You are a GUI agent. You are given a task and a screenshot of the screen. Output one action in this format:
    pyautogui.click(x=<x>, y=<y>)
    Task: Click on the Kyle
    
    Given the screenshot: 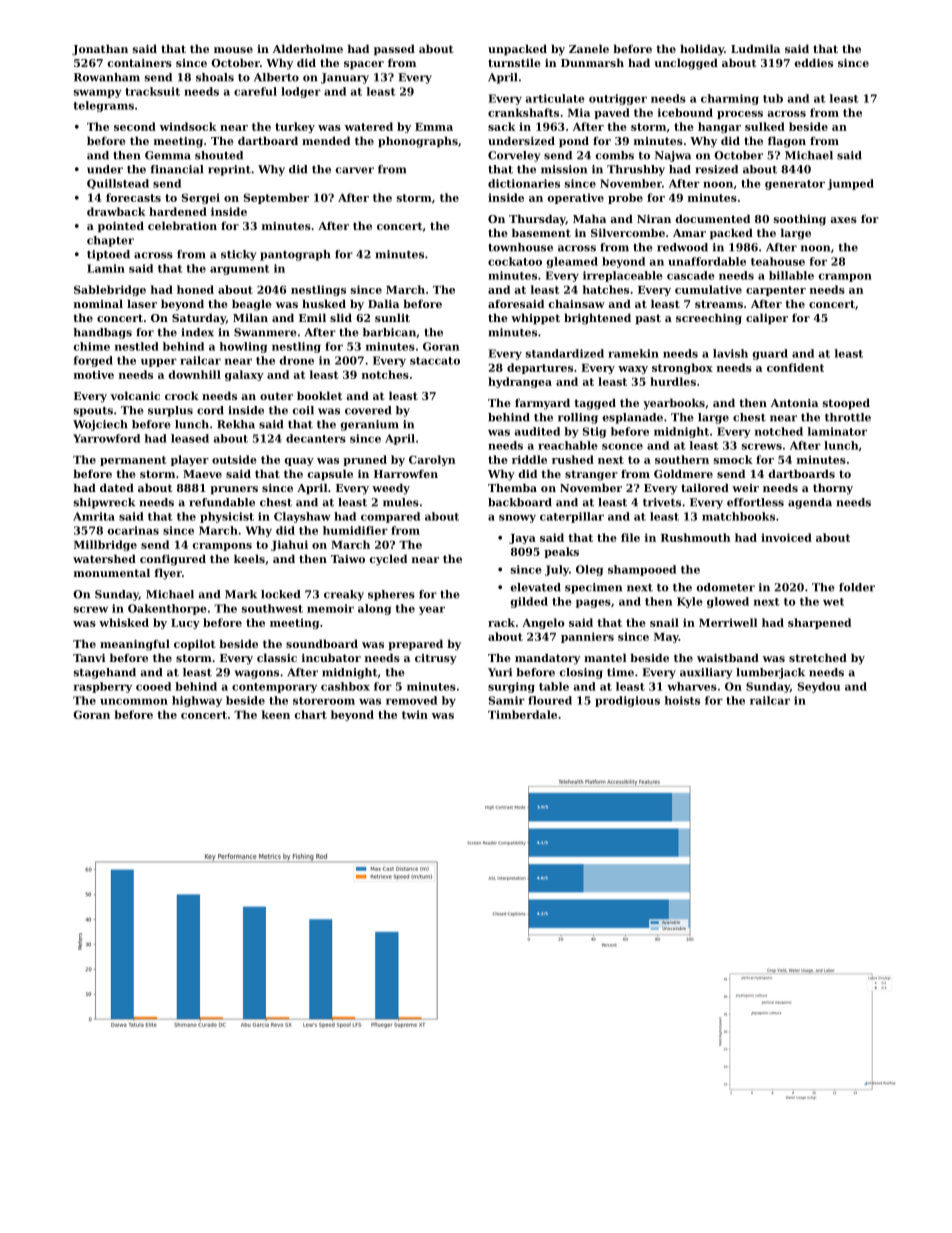 What is the action you would take?
    pyautogui.click(x=690, y=602)
